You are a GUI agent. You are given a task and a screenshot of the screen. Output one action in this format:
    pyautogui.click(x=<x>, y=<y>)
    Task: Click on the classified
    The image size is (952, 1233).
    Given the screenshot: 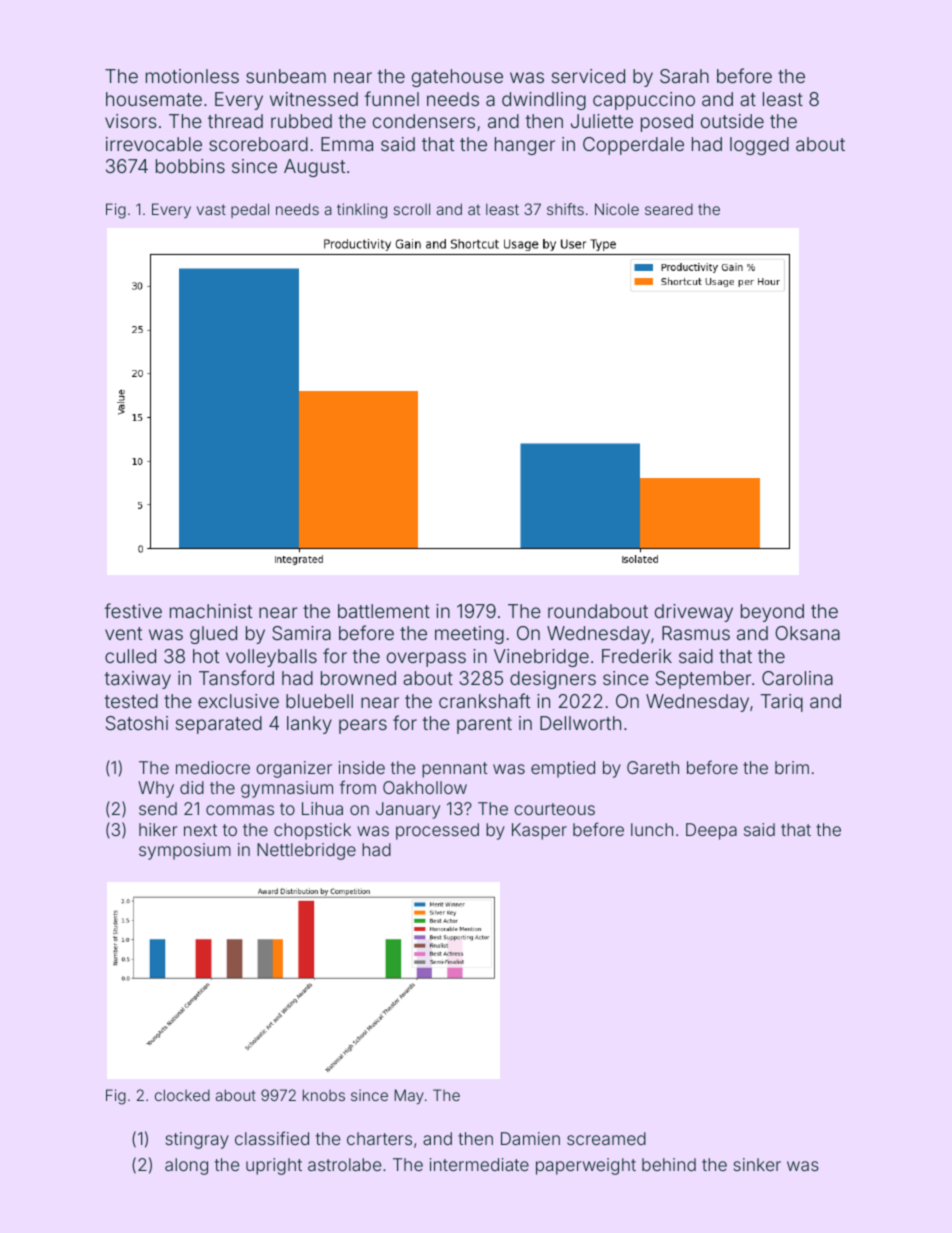 What is the action you would take?
    pyautogui.click(x=272, y=1138)
